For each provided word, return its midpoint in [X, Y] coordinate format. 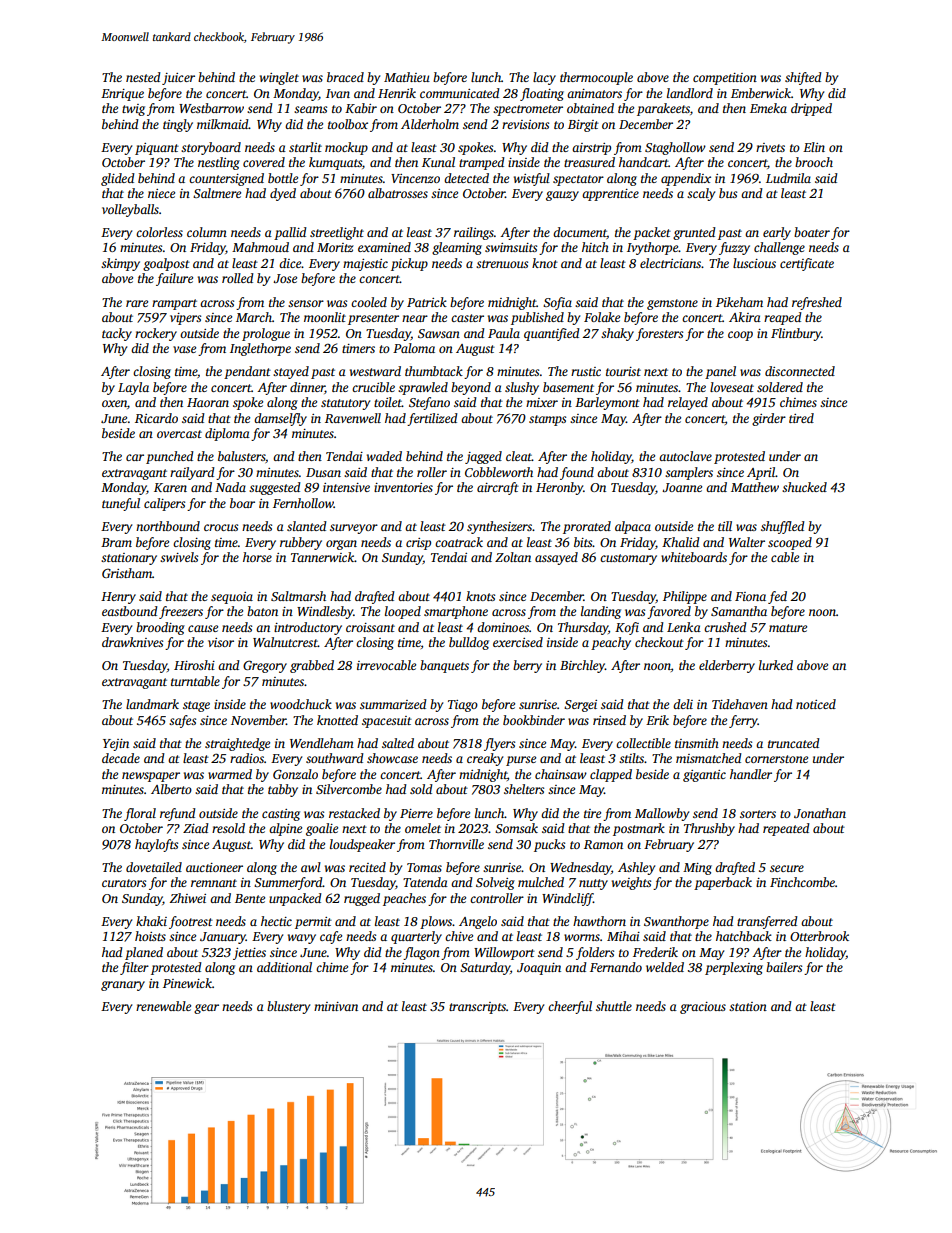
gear [206, 1009]
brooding [160, 628]
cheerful [570, 1007]
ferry [743, 721]
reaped [783, 318]
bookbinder [534, 720]
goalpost [166, 264]
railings [474, 233]
